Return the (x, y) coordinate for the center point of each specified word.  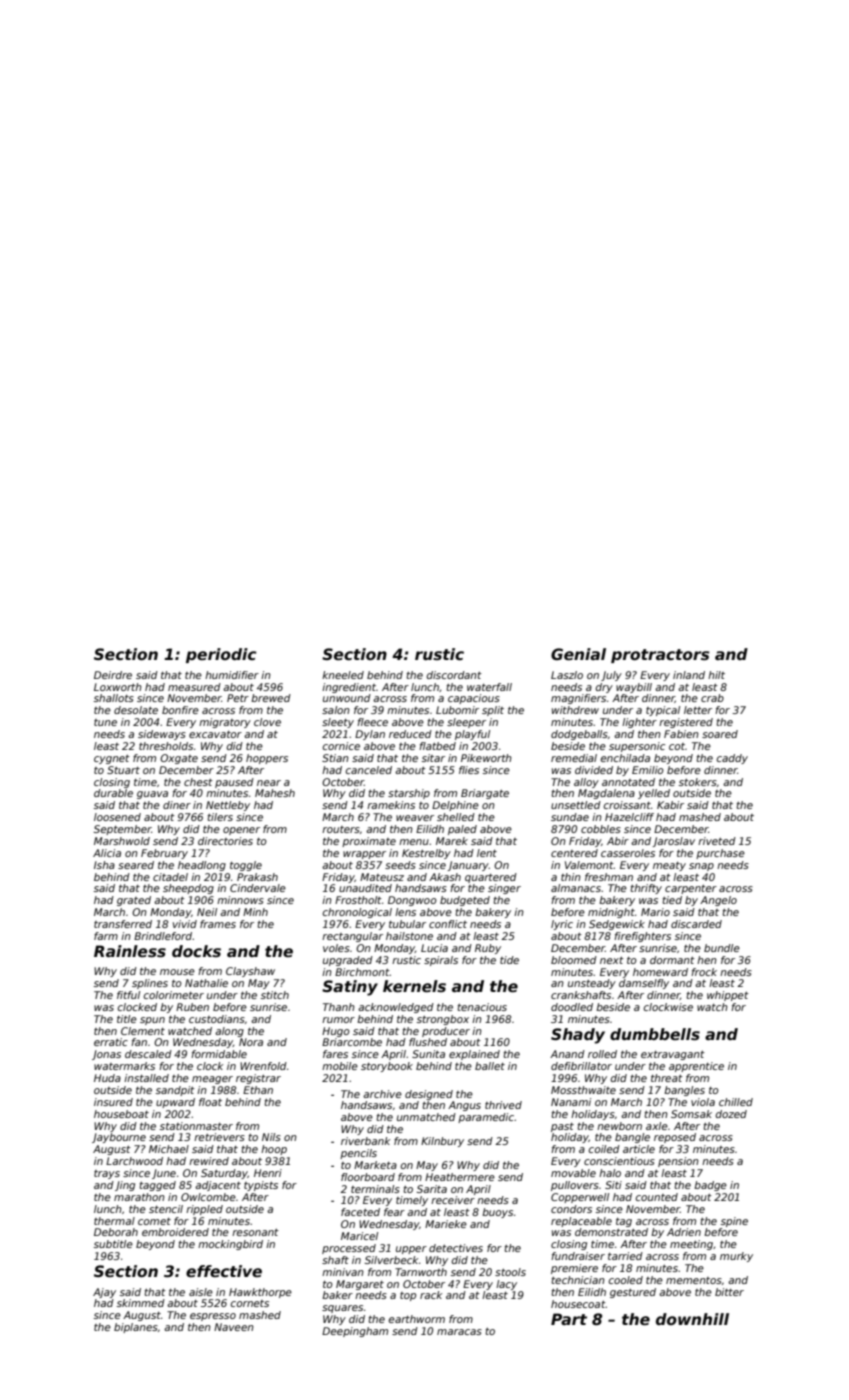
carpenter (691, 889)
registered (686, 723)
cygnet (112, 759)
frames (218, 924)
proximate (369, 842)
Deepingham (355, 1332)
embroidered (175, 1232)
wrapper (364, 855)
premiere (574, 1269)
